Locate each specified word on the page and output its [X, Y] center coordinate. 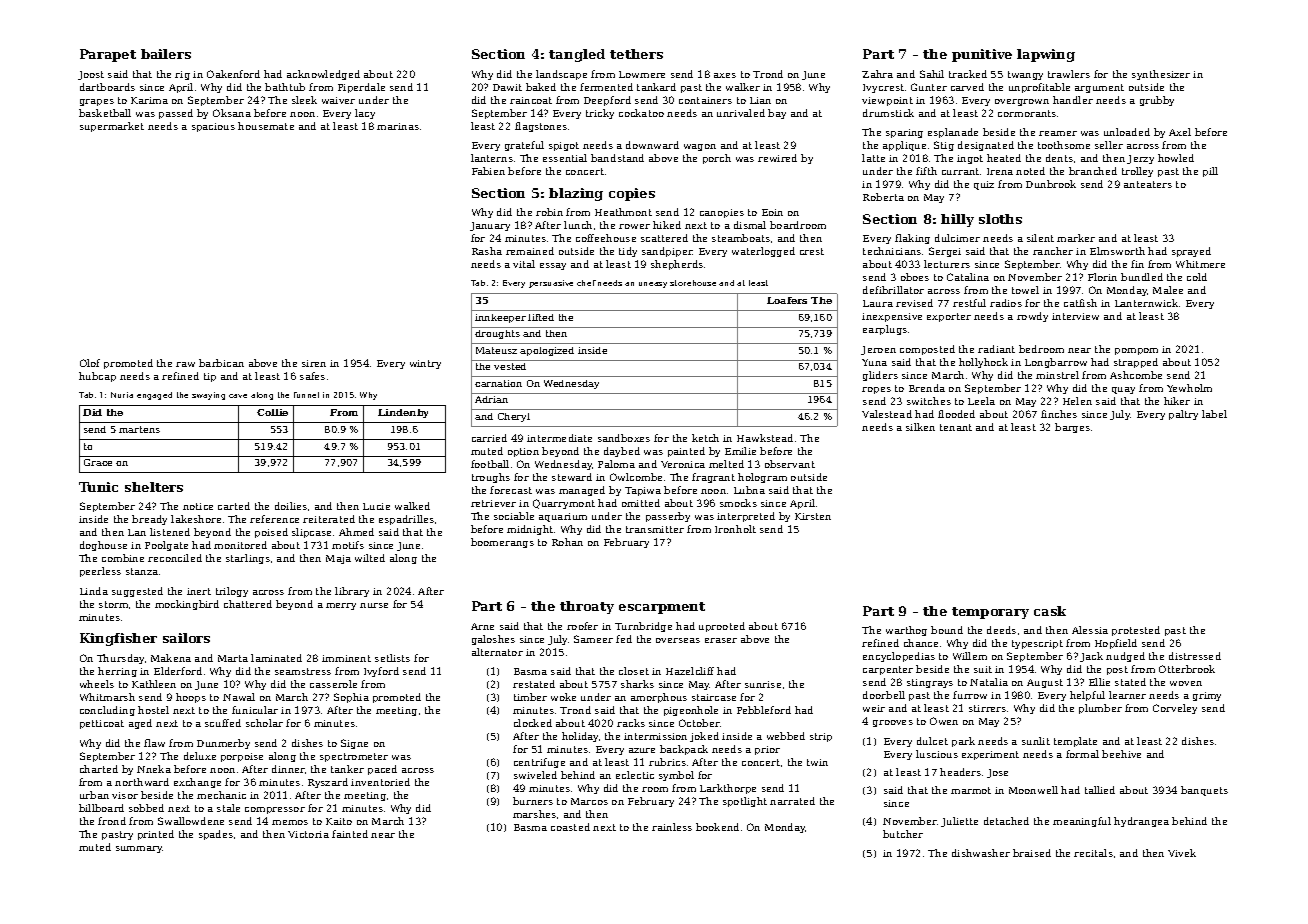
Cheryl [514, 417]
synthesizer [1161, 75]
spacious [213, 127]
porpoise [242, 757]
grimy [1207, 696]
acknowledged [323, 75]
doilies [291, 506]
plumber [1100, 709]
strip [821, 737]
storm [113, 604]
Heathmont [623, 212]
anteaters [1148, 184]
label [1214, 414]
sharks [637, 684]
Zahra [877, 74]
